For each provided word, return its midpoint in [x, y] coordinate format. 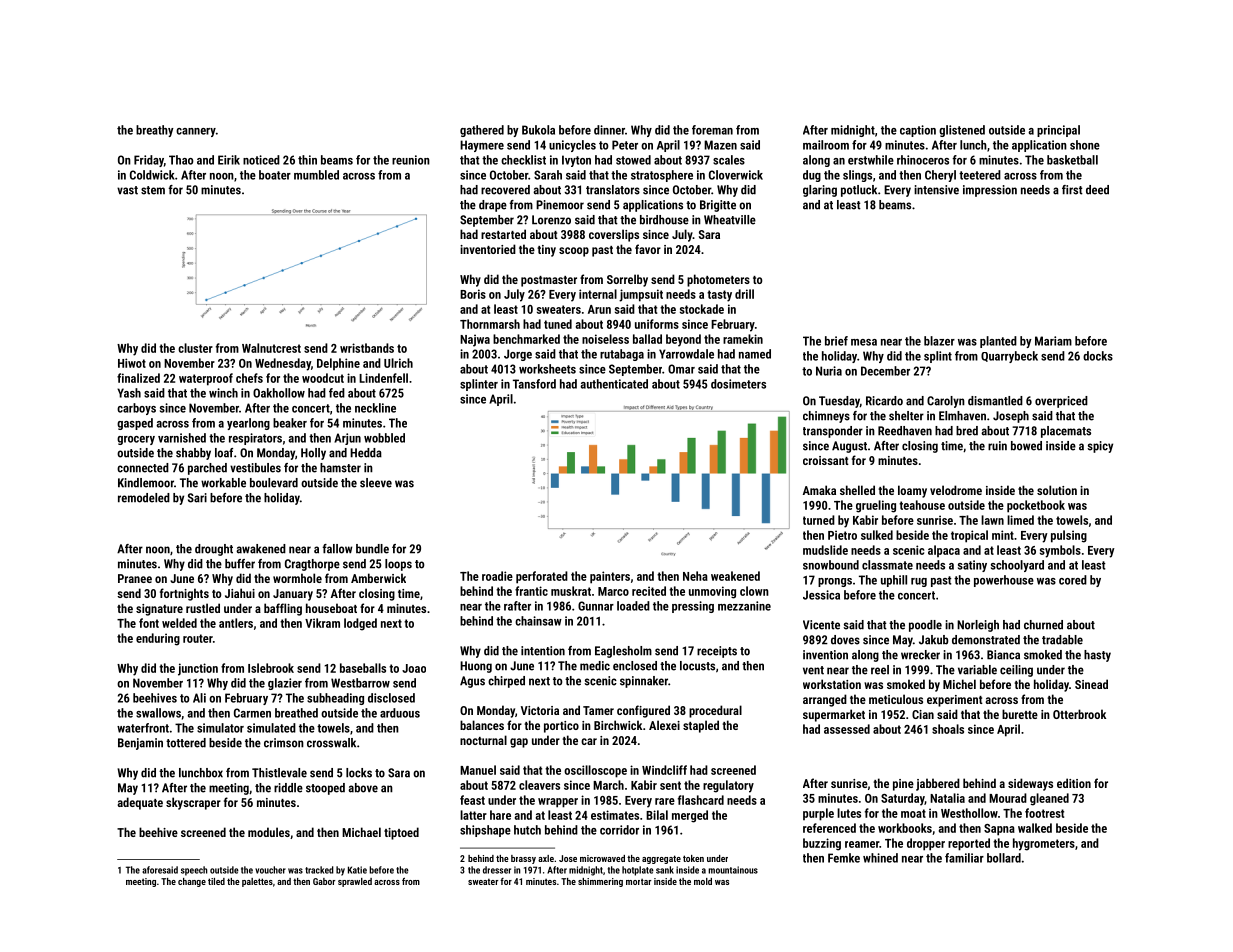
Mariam [1053, 341]
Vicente [821, 625]
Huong [476, 667]
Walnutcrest [271, 348]
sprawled [355, 882]
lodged [360, 624]
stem [153, 190]
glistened [962, 131]
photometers [718, 280]
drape [493, 206]
